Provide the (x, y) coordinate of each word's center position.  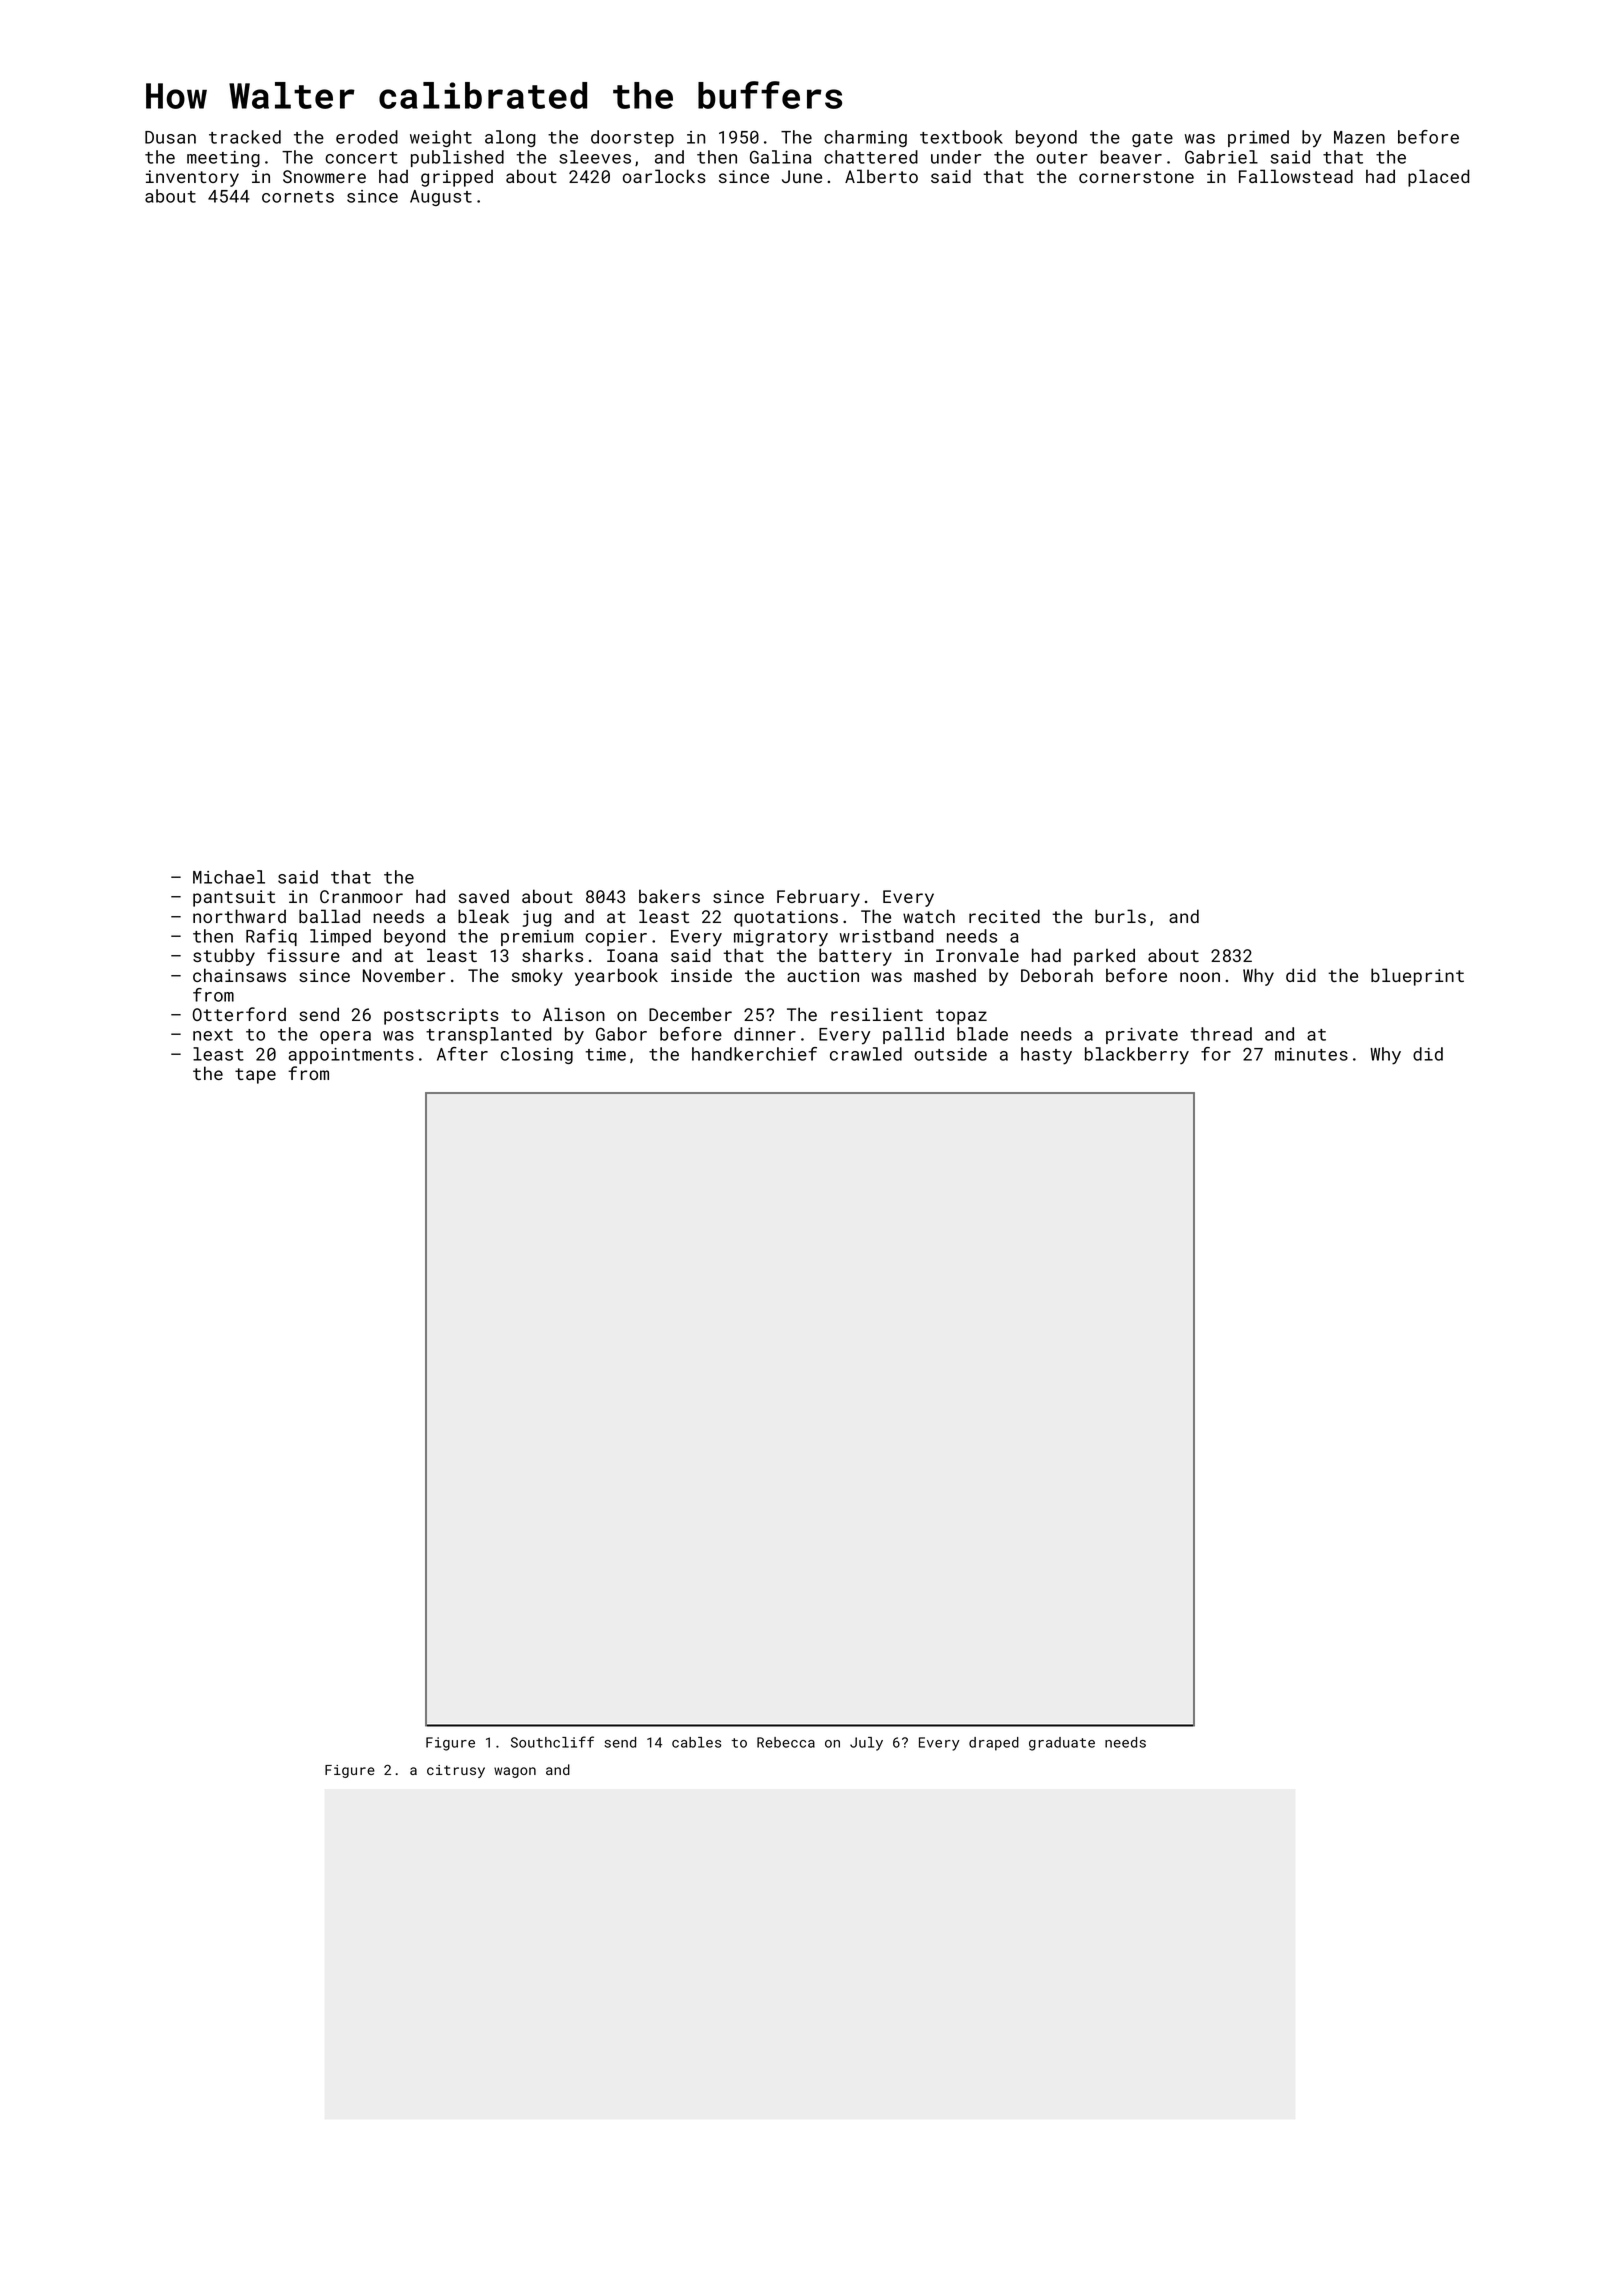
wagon (515, 1772)
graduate (1062, 1744)
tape (255, 1076)
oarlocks (664, 176)
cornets (298, 197)
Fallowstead (1296, 176)
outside (950, 1054)
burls (1120, 916)
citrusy (456, 1771)
